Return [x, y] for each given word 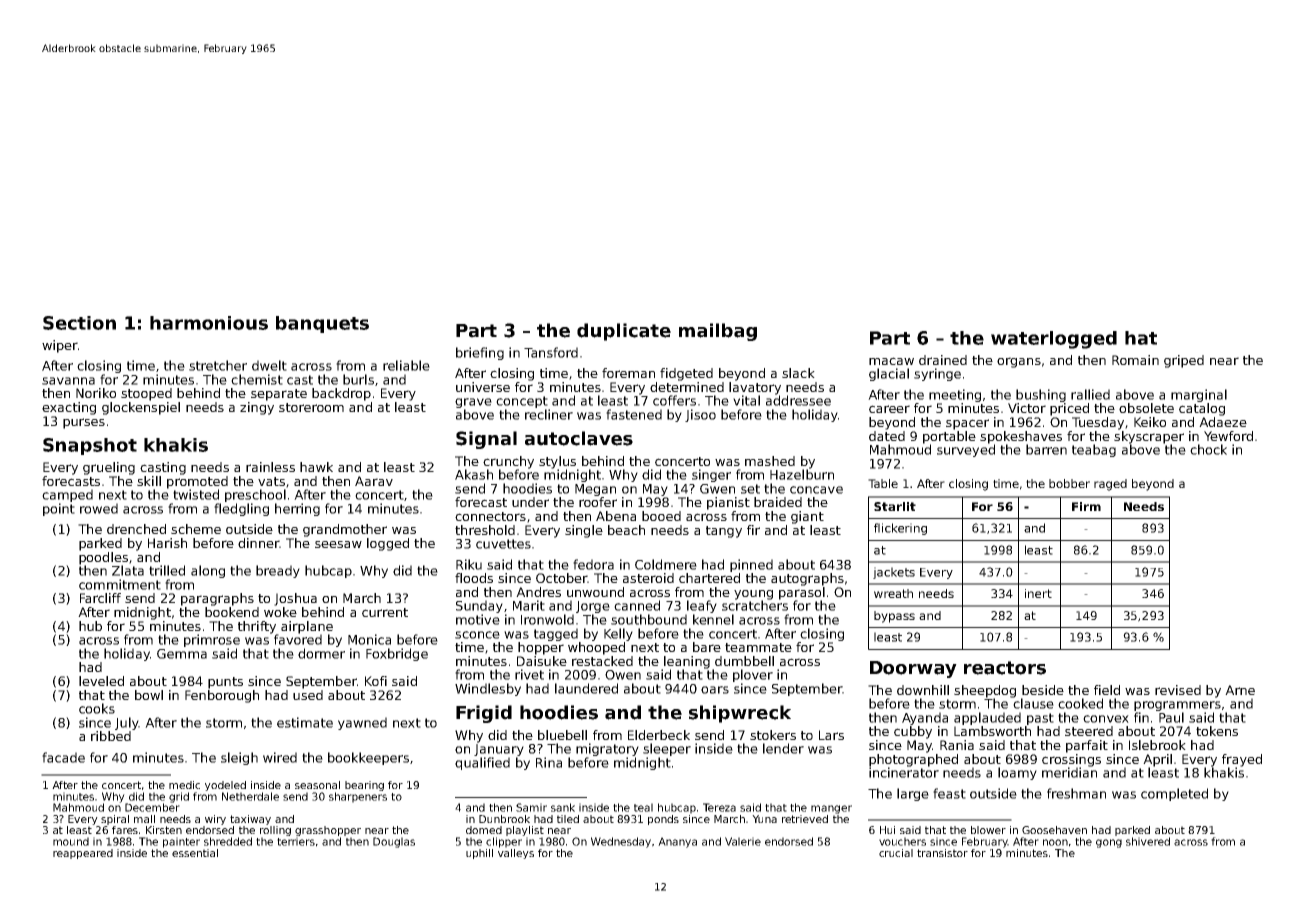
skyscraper [1149, 437]
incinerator [904, 772]
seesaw [338, 544]
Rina [549, 762]
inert [1038, 593]
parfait [1087, 746]
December [152, 807]
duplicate [624, 332]
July [127, 723]
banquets [322, 324]
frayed [1242, 760]
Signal [486, 440]
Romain [1135, 360]
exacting [69, 408]
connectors [490, 516]
